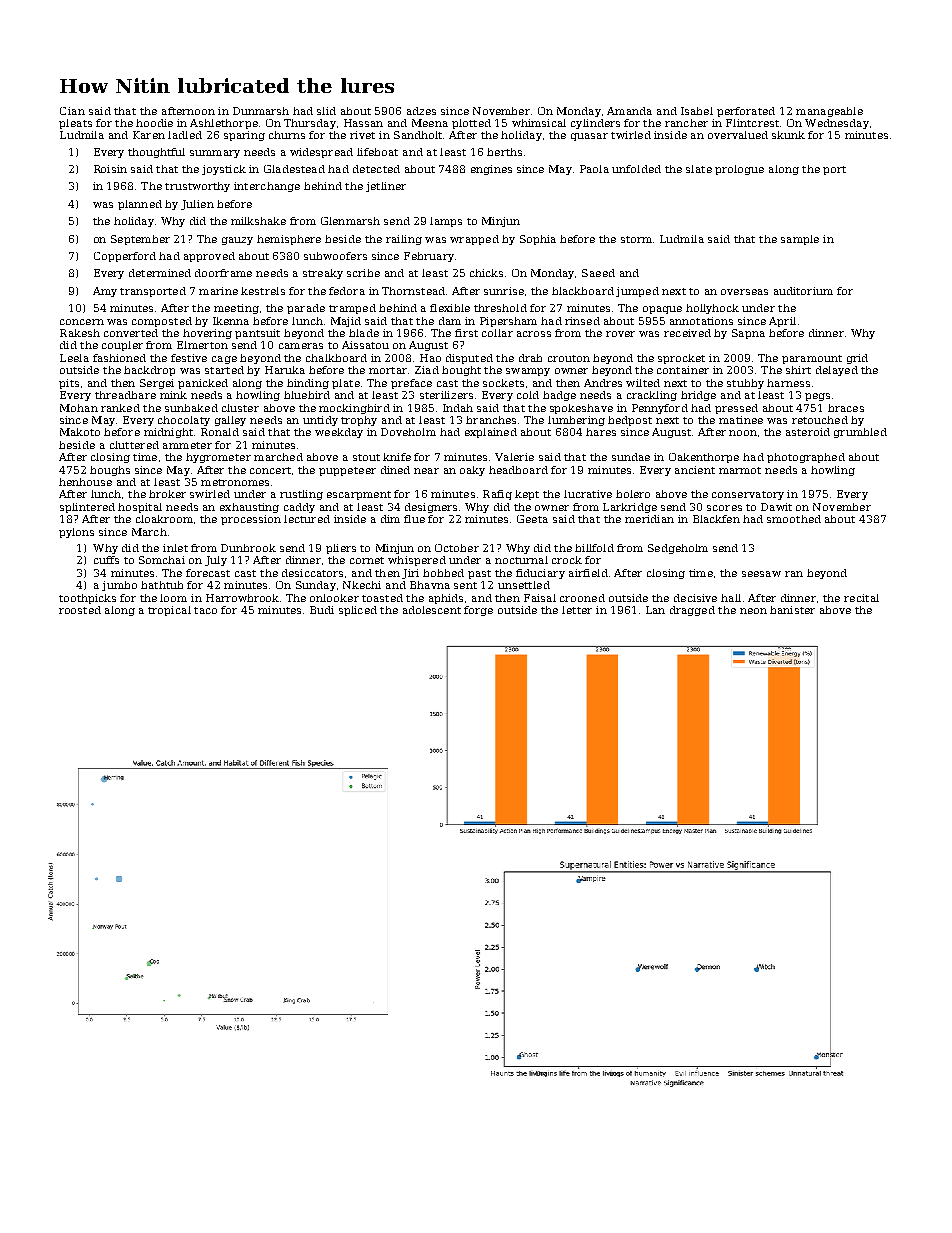  I want to click on interchange, so click(267, 187).
